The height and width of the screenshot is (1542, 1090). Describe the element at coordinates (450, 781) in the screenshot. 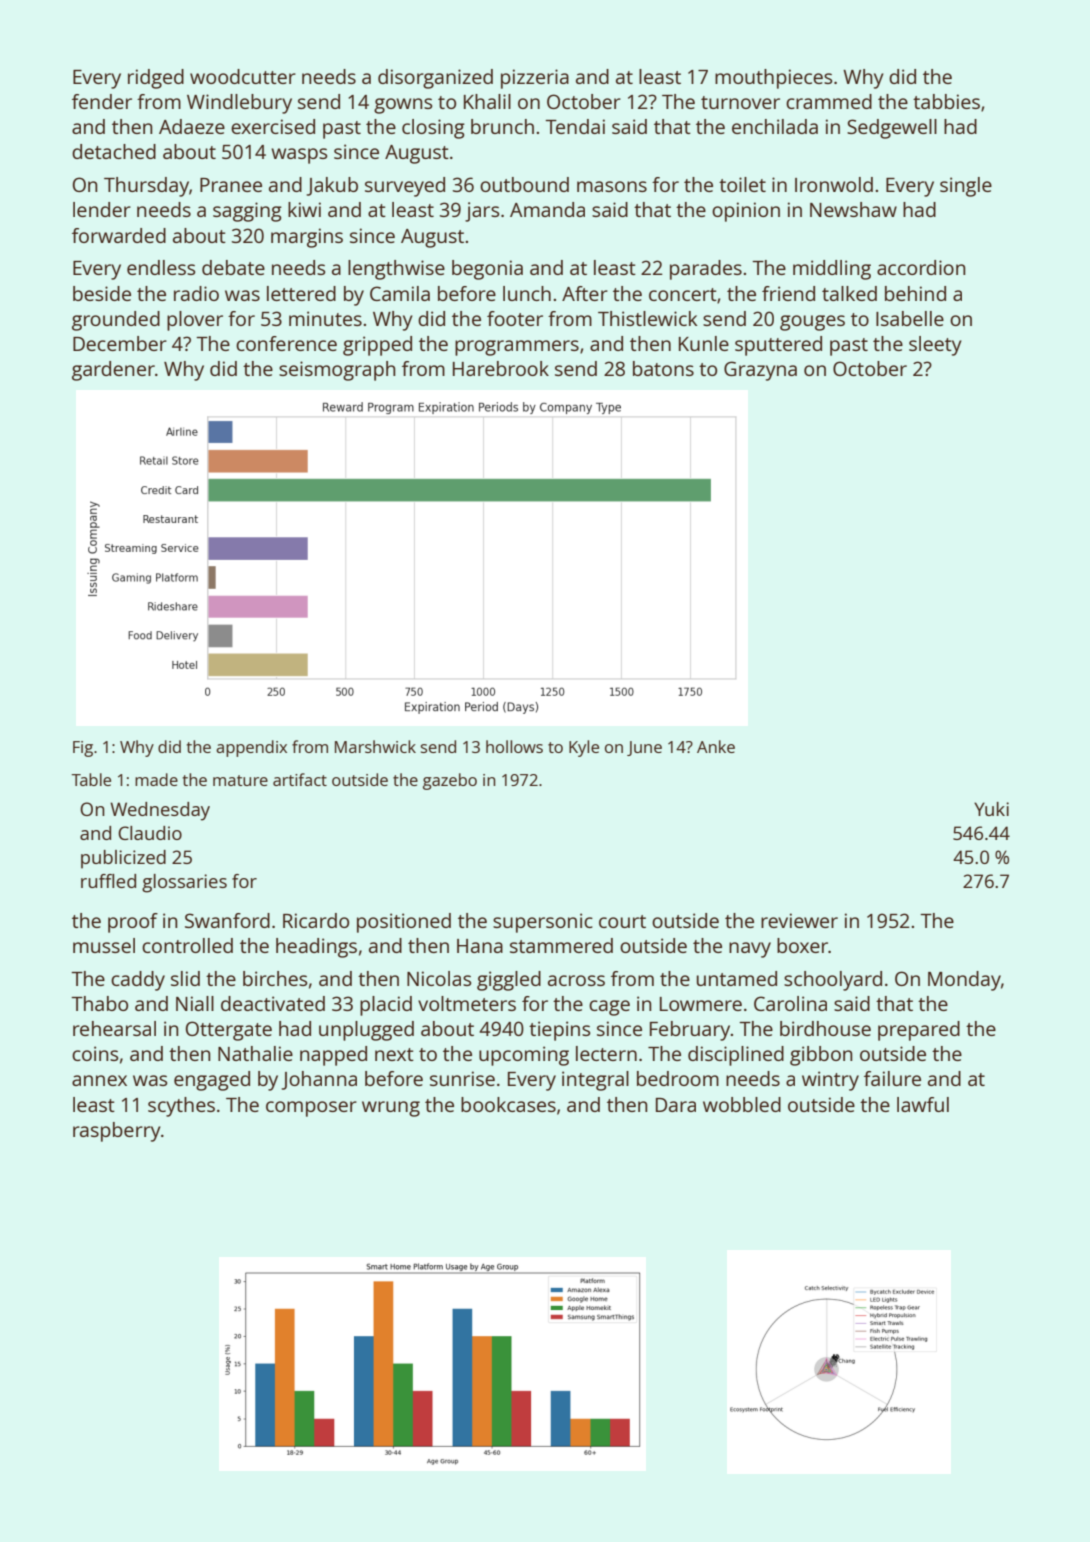

I see `gazebo` at that location.
